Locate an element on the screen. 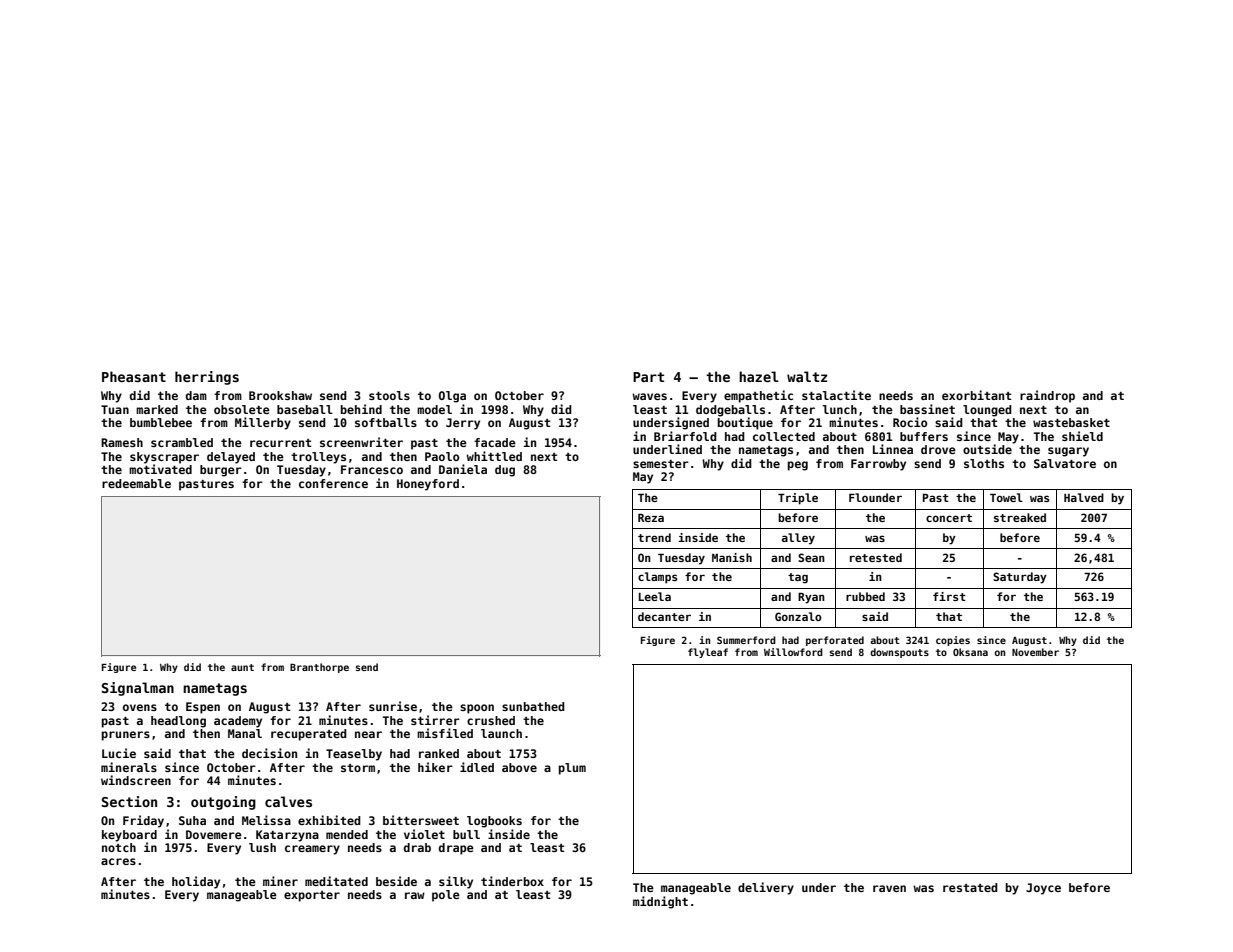 This screenshot has height=952, width=1233. logbooks is located at coordinates (494, 822).
